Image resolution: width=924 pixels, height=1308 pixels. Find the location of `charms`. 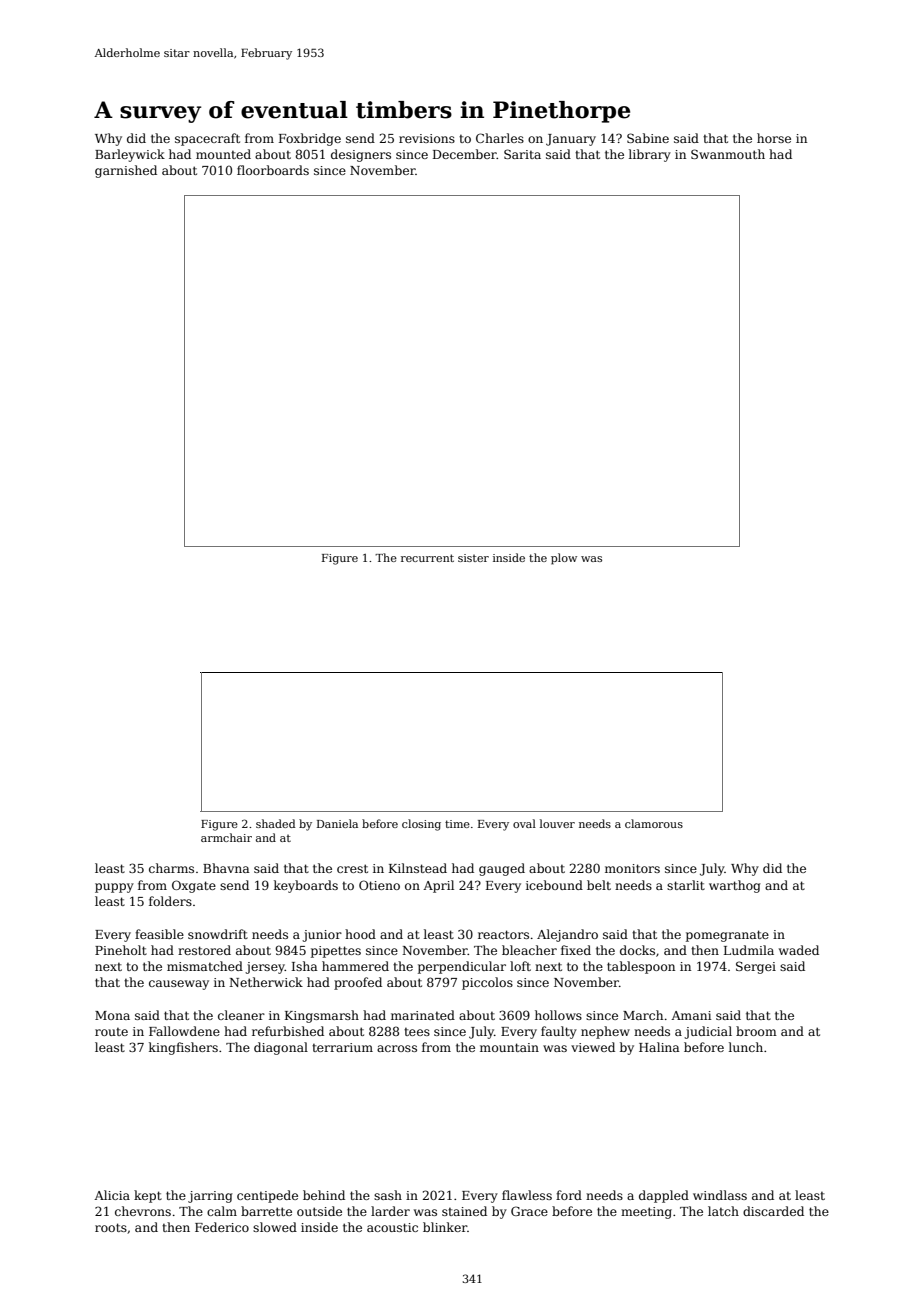

charms is located at coordinates (171, 868).
